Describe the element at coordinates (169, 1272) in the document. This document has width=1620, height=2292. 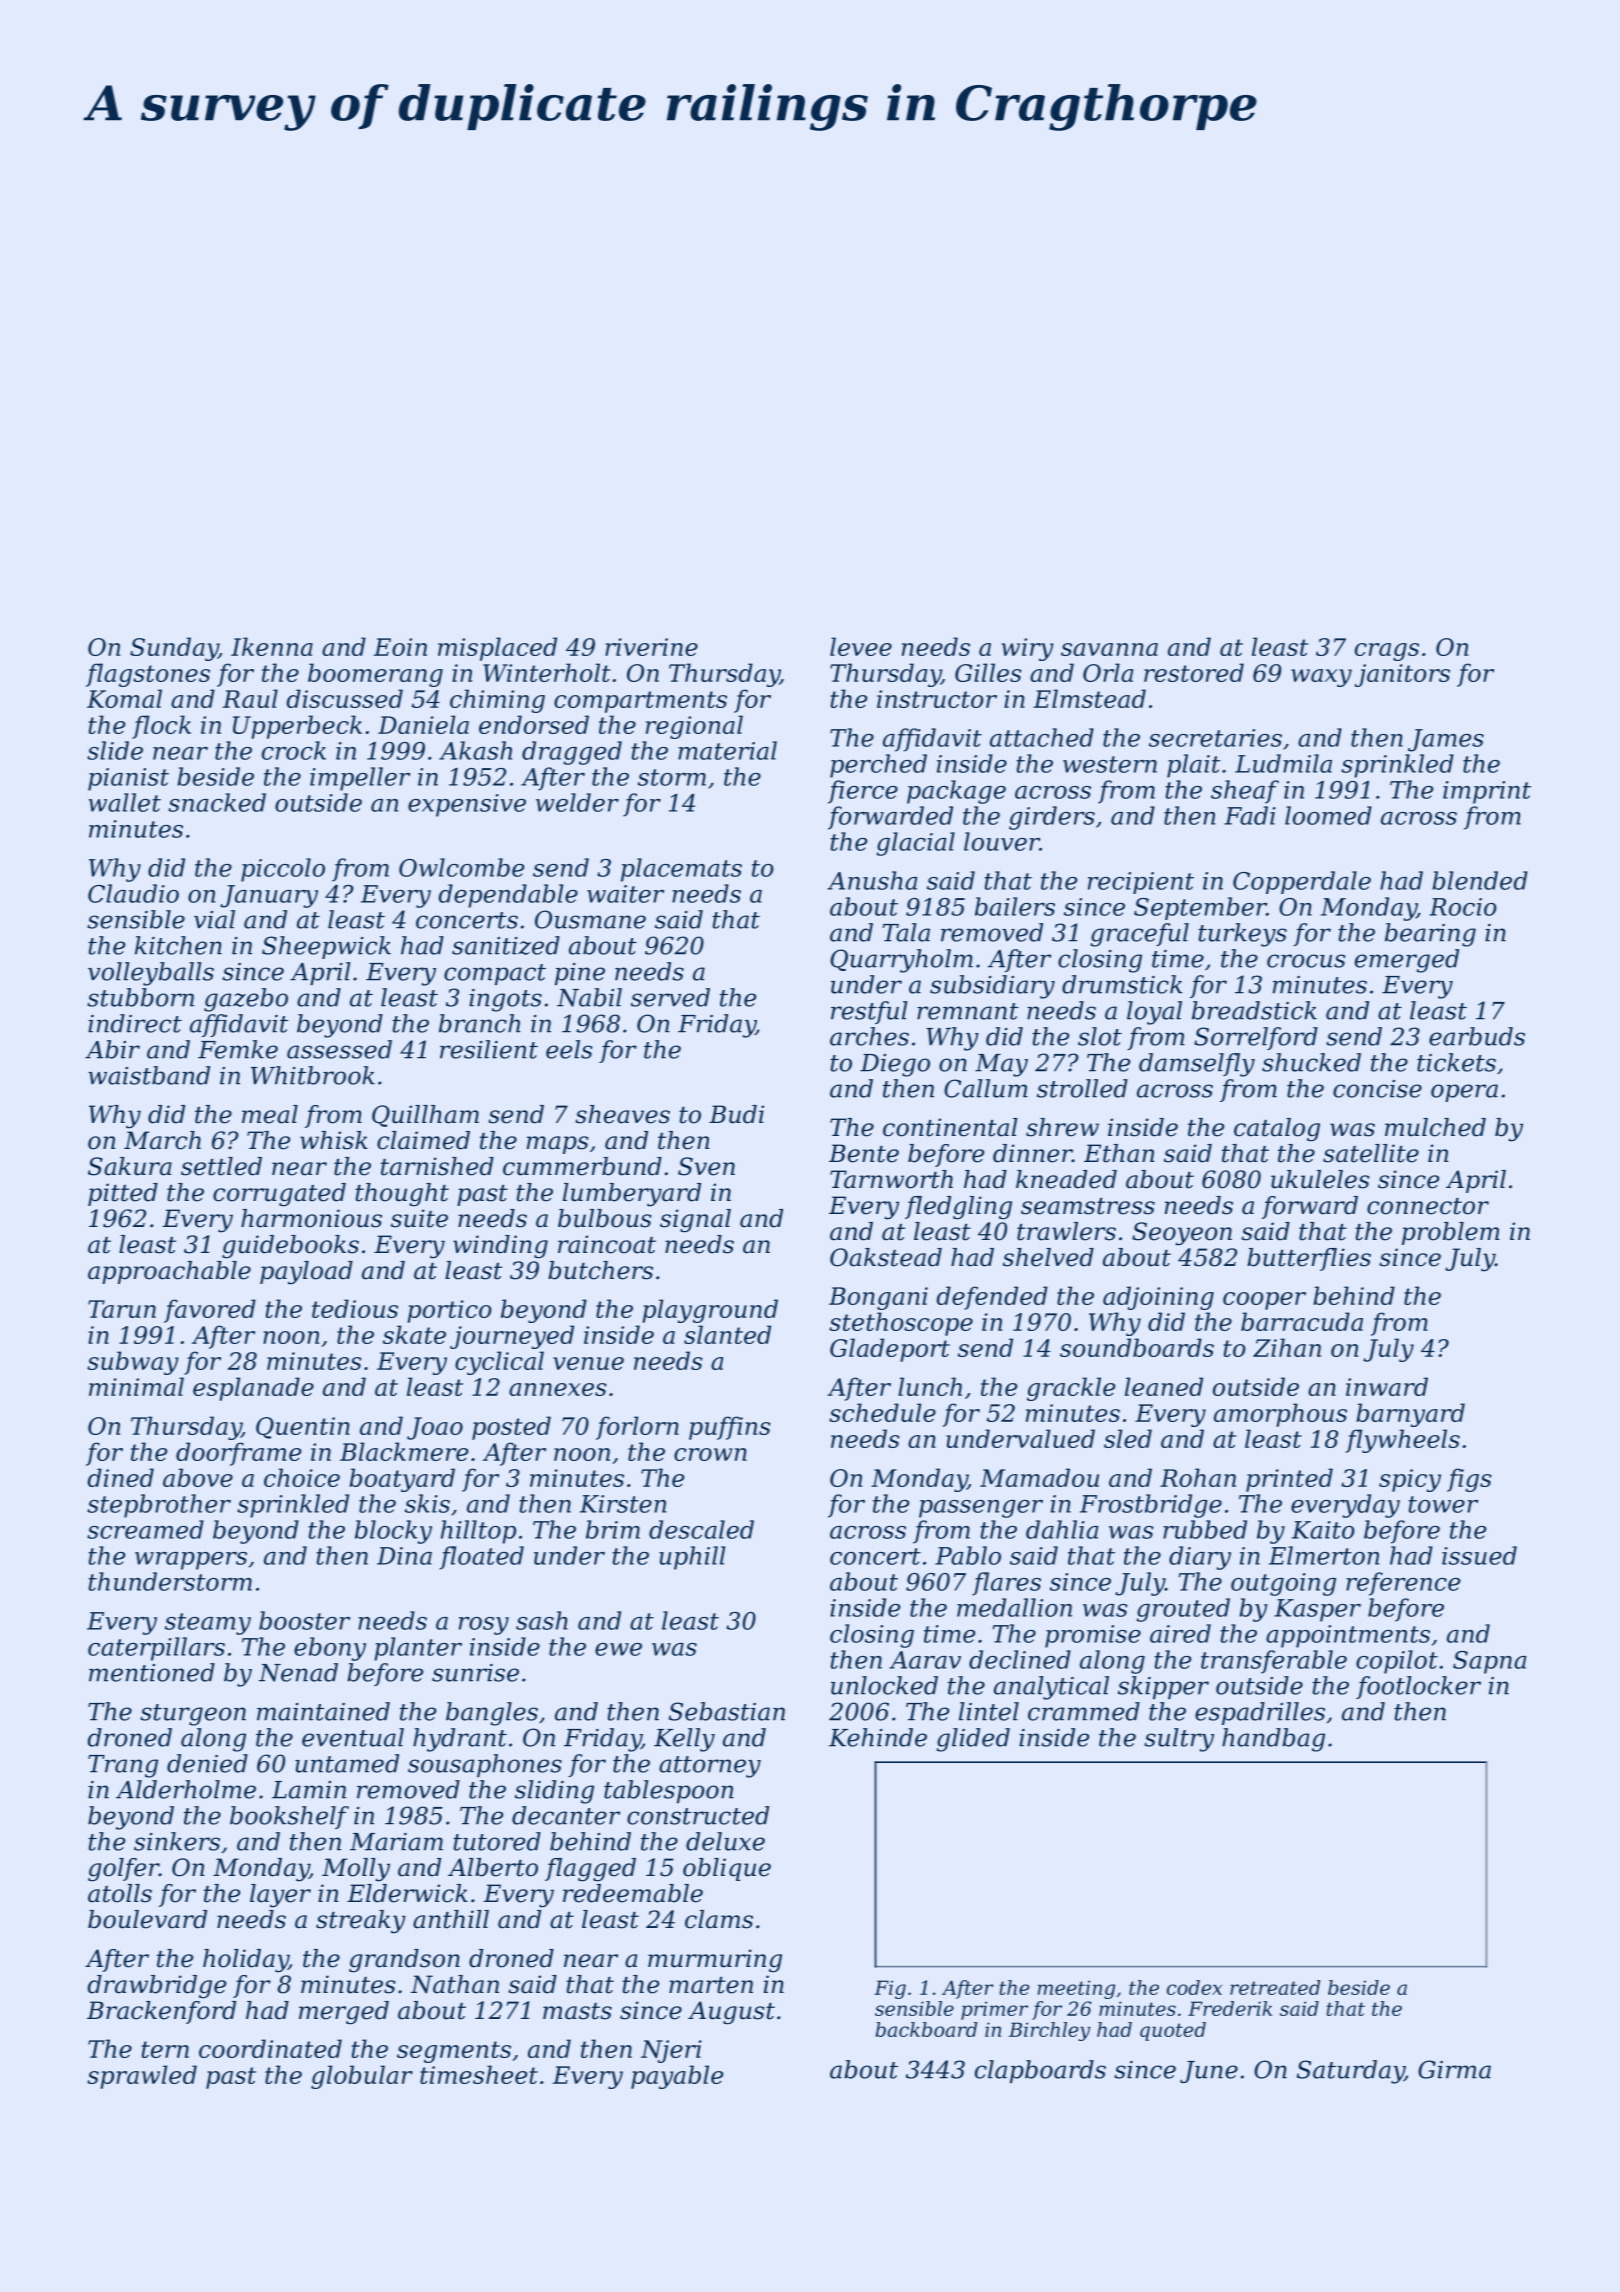
I see `approachable` at that location.
